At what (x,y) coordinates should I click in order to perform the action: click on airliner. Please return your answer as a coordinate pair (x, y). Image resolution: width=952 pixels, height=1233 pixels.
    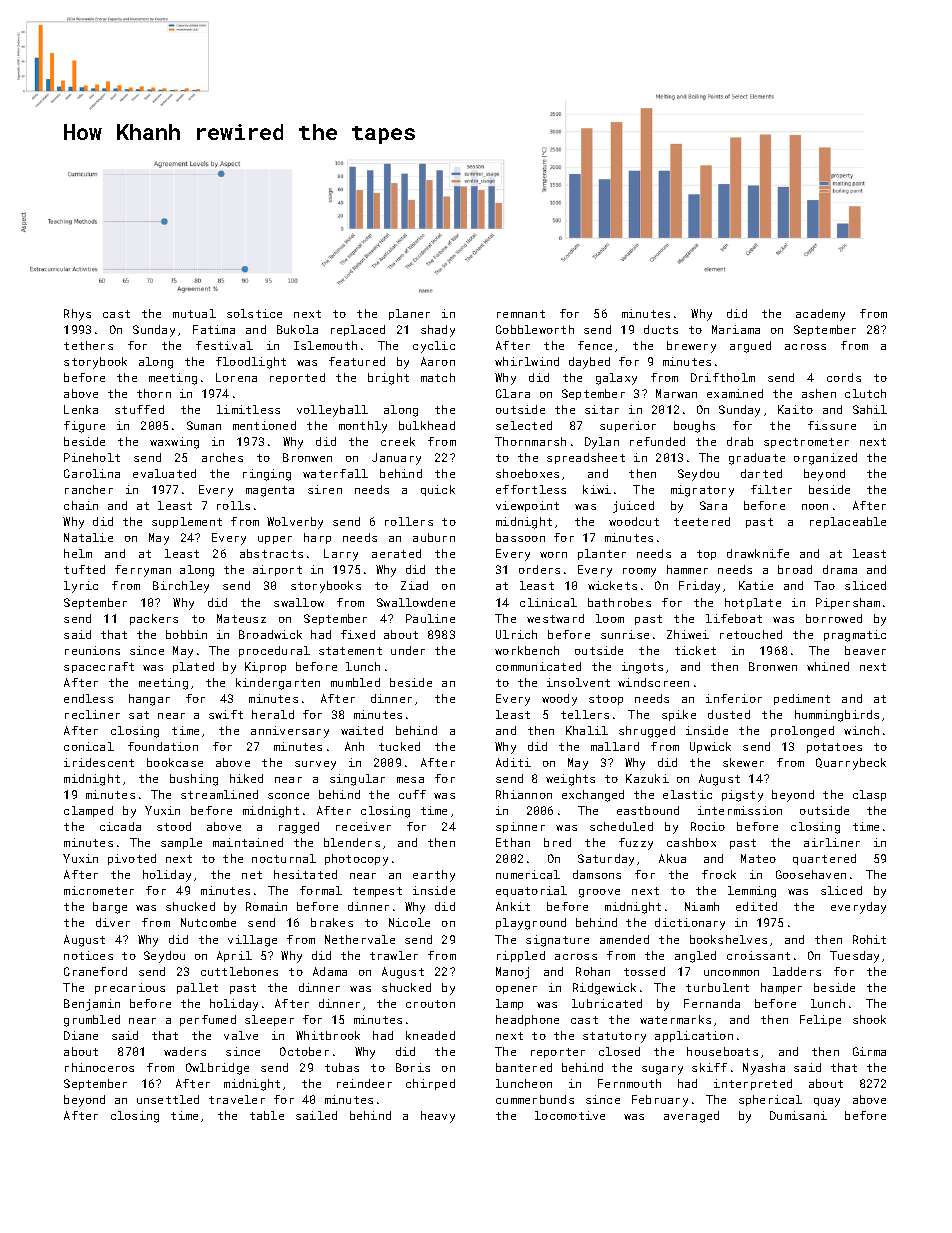
    Looking at the image, I should click on (832, 842).
